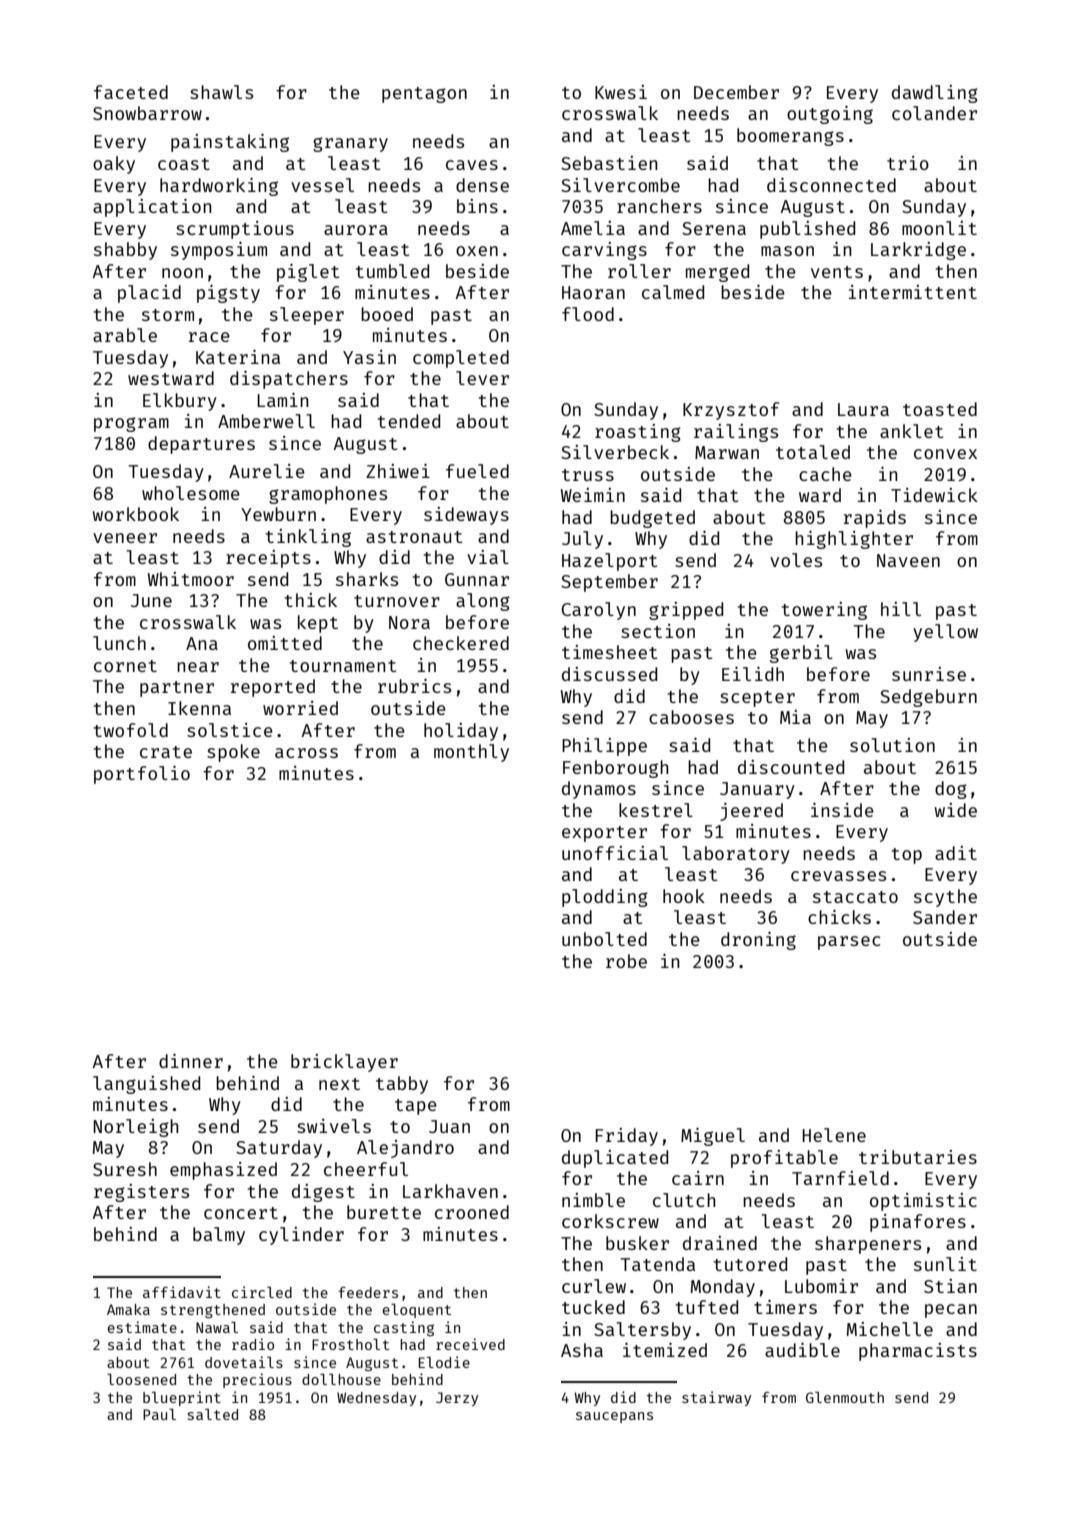  Describe the element at coordinates (409, 421) in the image. I see `tended` at that location.
